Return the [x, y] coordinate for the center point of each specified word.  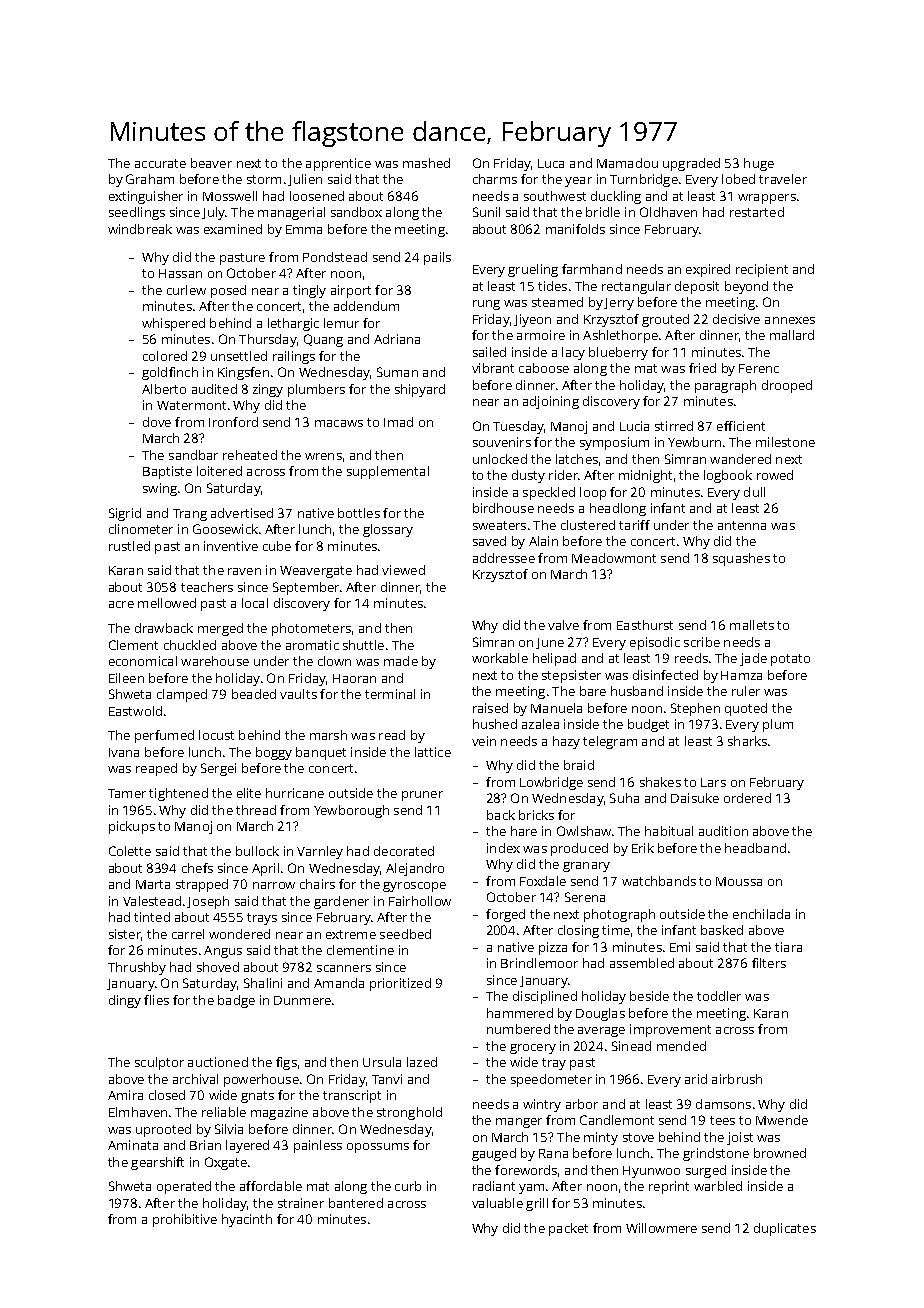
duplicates [785, 1229]
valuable [497, 1203]
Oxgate [226, 1163]
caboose [544, 368]
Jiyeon [532, 320]
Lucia [634, 426]
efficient [741, 426]
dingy [125, 1001]
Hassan [180, 273]
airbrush [737, 1079]
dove [157, 422]
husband [637, 691]
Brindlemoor [539, 963]
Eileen [126, 678]
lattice [433, 752]
